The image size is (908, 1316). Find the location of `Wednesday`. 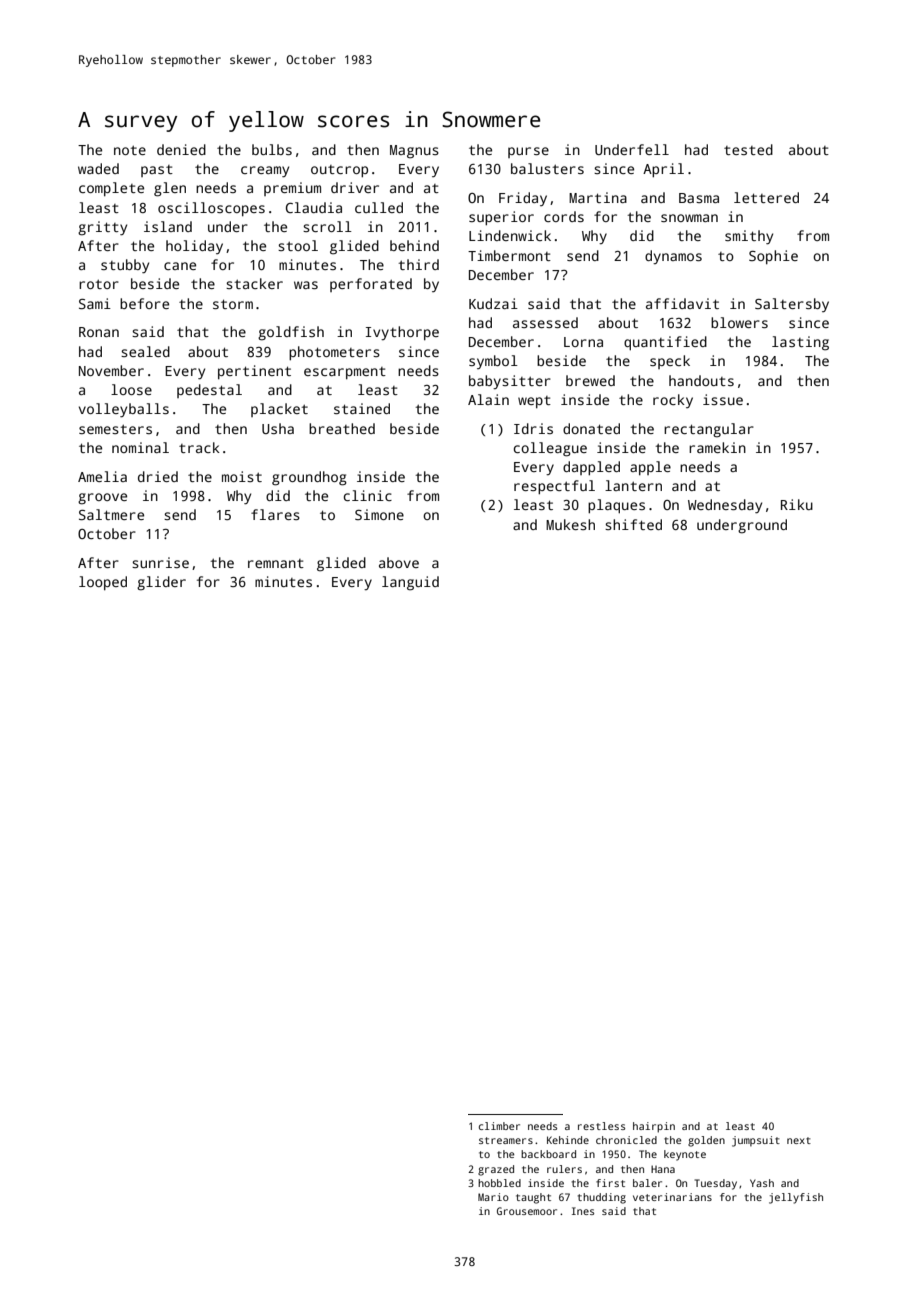

Wednesday is located at coordinates (725, 506).
